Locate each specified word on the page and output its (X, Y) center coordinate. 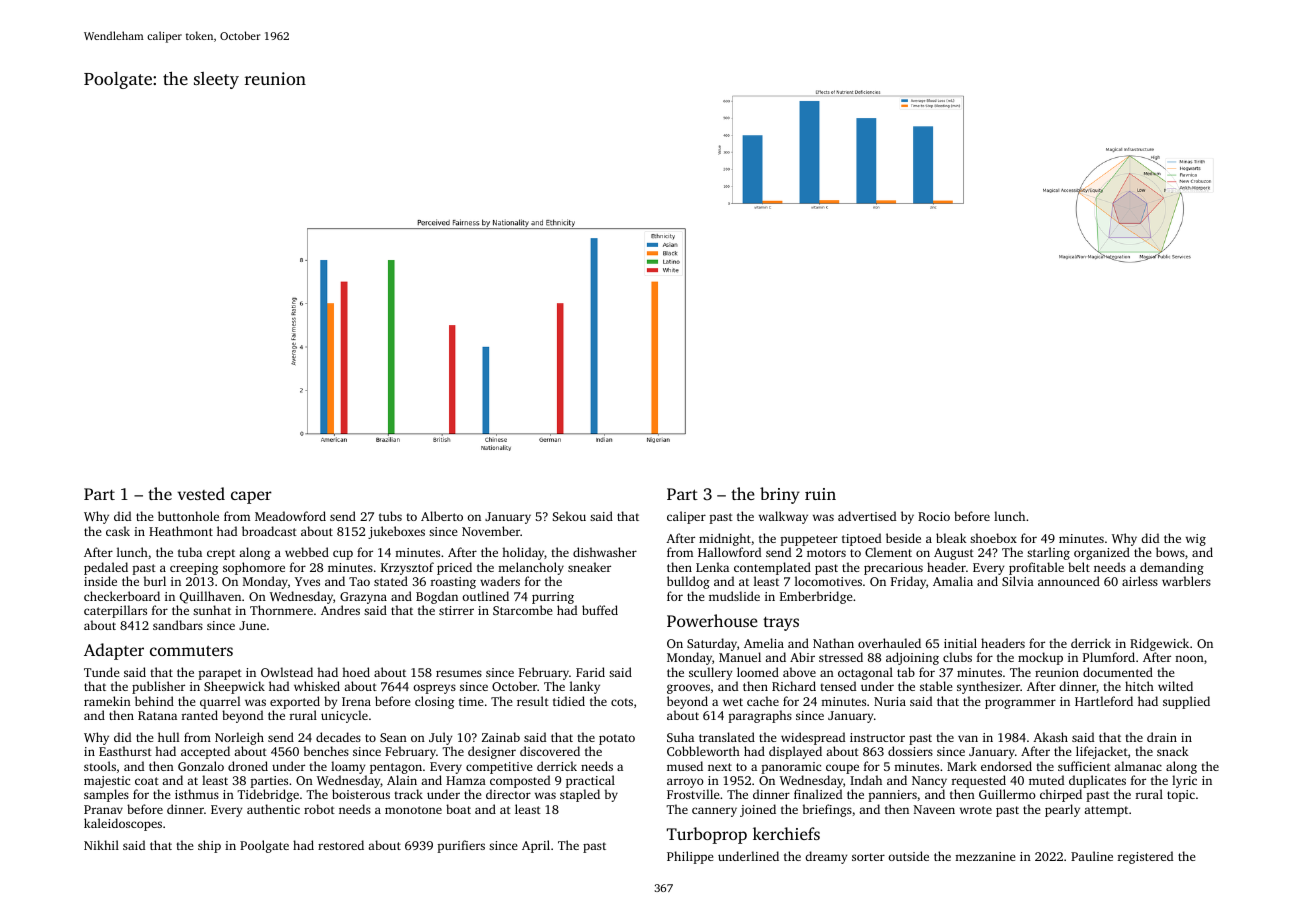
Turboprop (707, 835)
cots (622, 702)
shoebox (993, 538)
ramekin (107, 701)
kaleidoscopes (123, 824)
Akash (1050, 737)
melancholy (531, 568)
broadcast (269, 531)
